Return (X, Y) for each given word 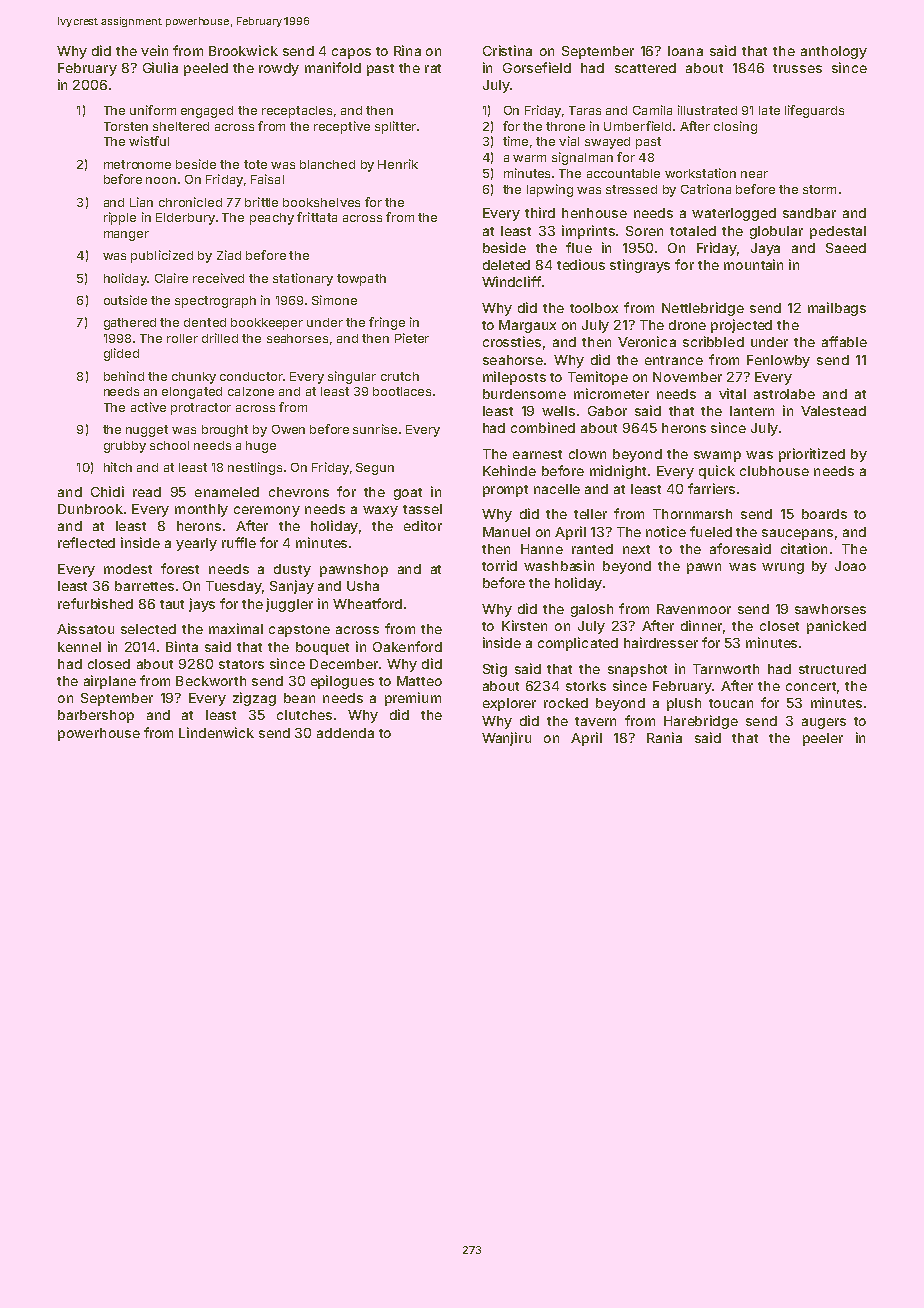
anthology (834, 52)
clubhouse (774, 471)
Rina (407, 50)
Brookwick (243, 50)
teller (590, 514)
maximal (236, 628)
